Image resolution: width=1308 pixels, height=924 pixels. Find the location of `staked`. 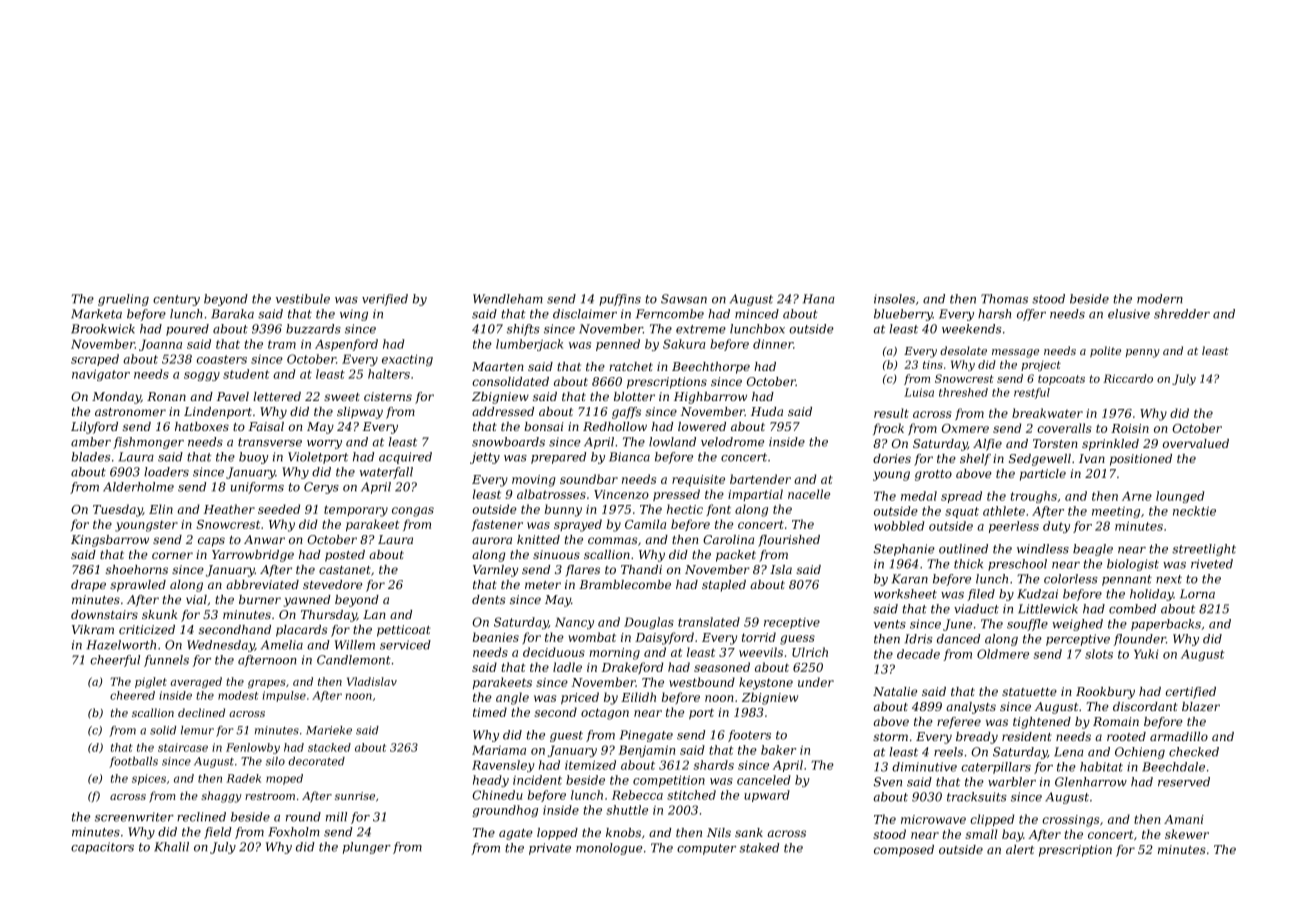

staked is located at coordinates (759, 848).
